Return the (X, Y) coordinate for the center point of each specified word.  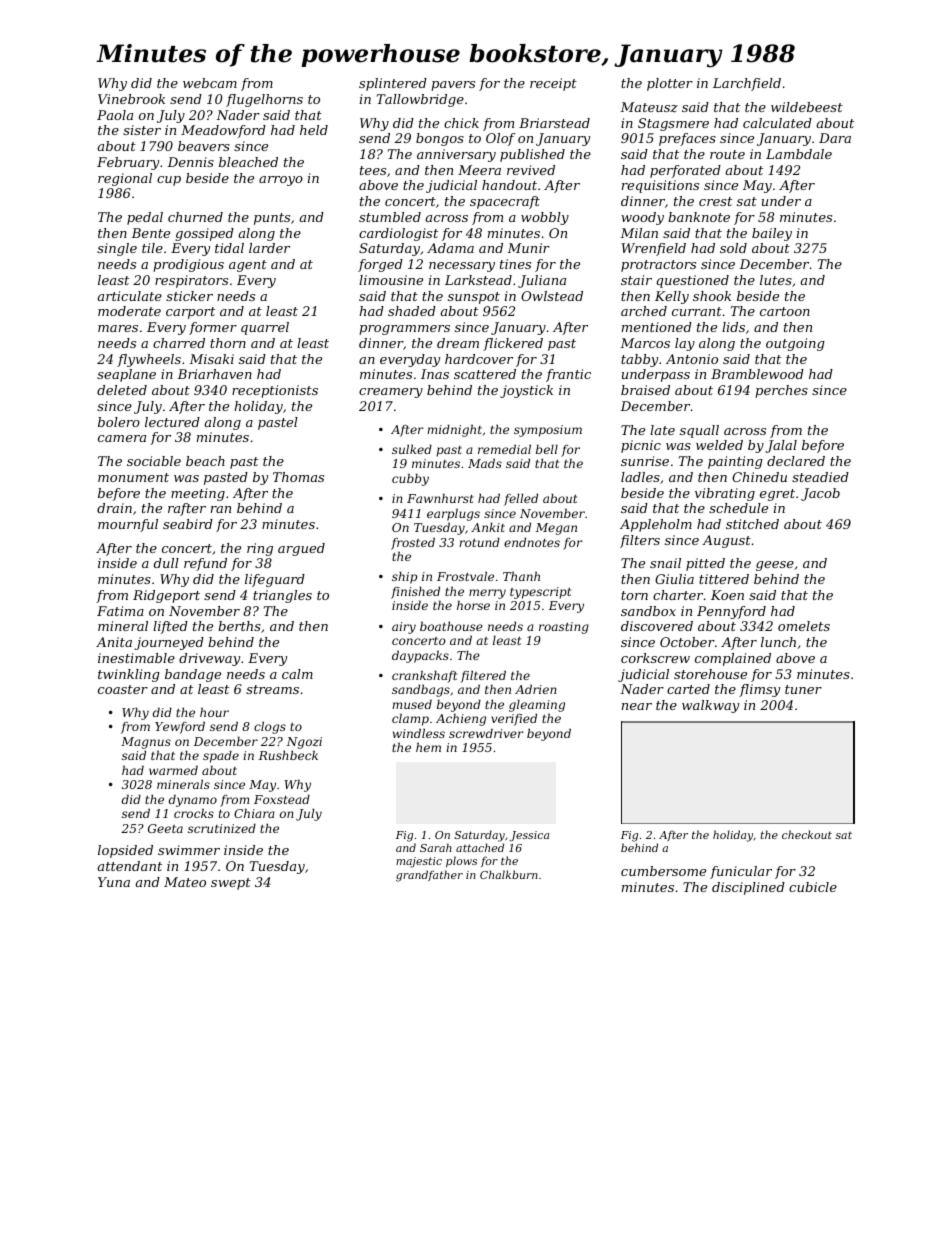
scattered (485, 374)
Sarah (436, 847)
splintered (393, 84)
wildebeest (807, 107)
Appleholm (656, 525)
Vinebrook (131, 99)
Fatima (120, 611)
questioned (692, 281)
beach (205, 461)
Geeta (165, 828)
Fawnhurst (440, 498)
